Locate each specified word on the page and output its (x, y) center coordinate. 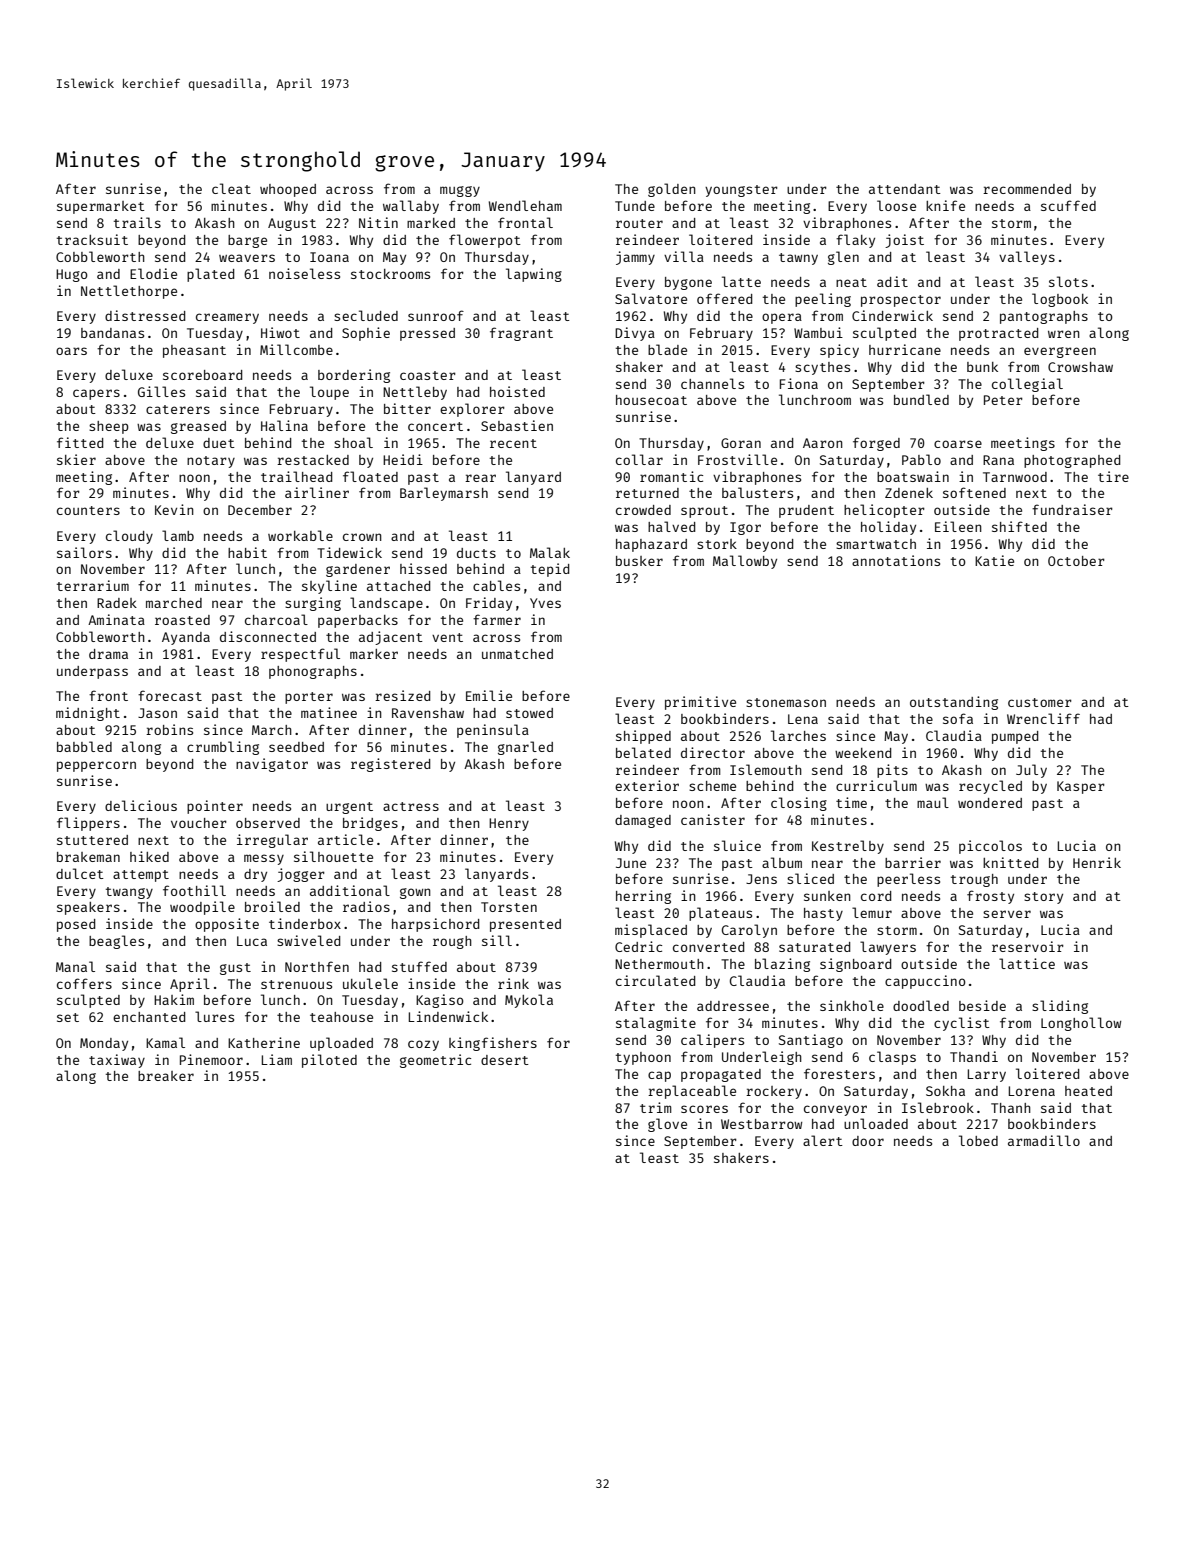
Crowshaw (1080, 367)
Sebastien (517, 425)
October (1076, 561)
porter (309, 698)
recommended (1027, 189)
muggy (460, 191)
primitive (700, 703)
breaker (166, 1076)
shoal (353, 442)
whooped (288, 190)
